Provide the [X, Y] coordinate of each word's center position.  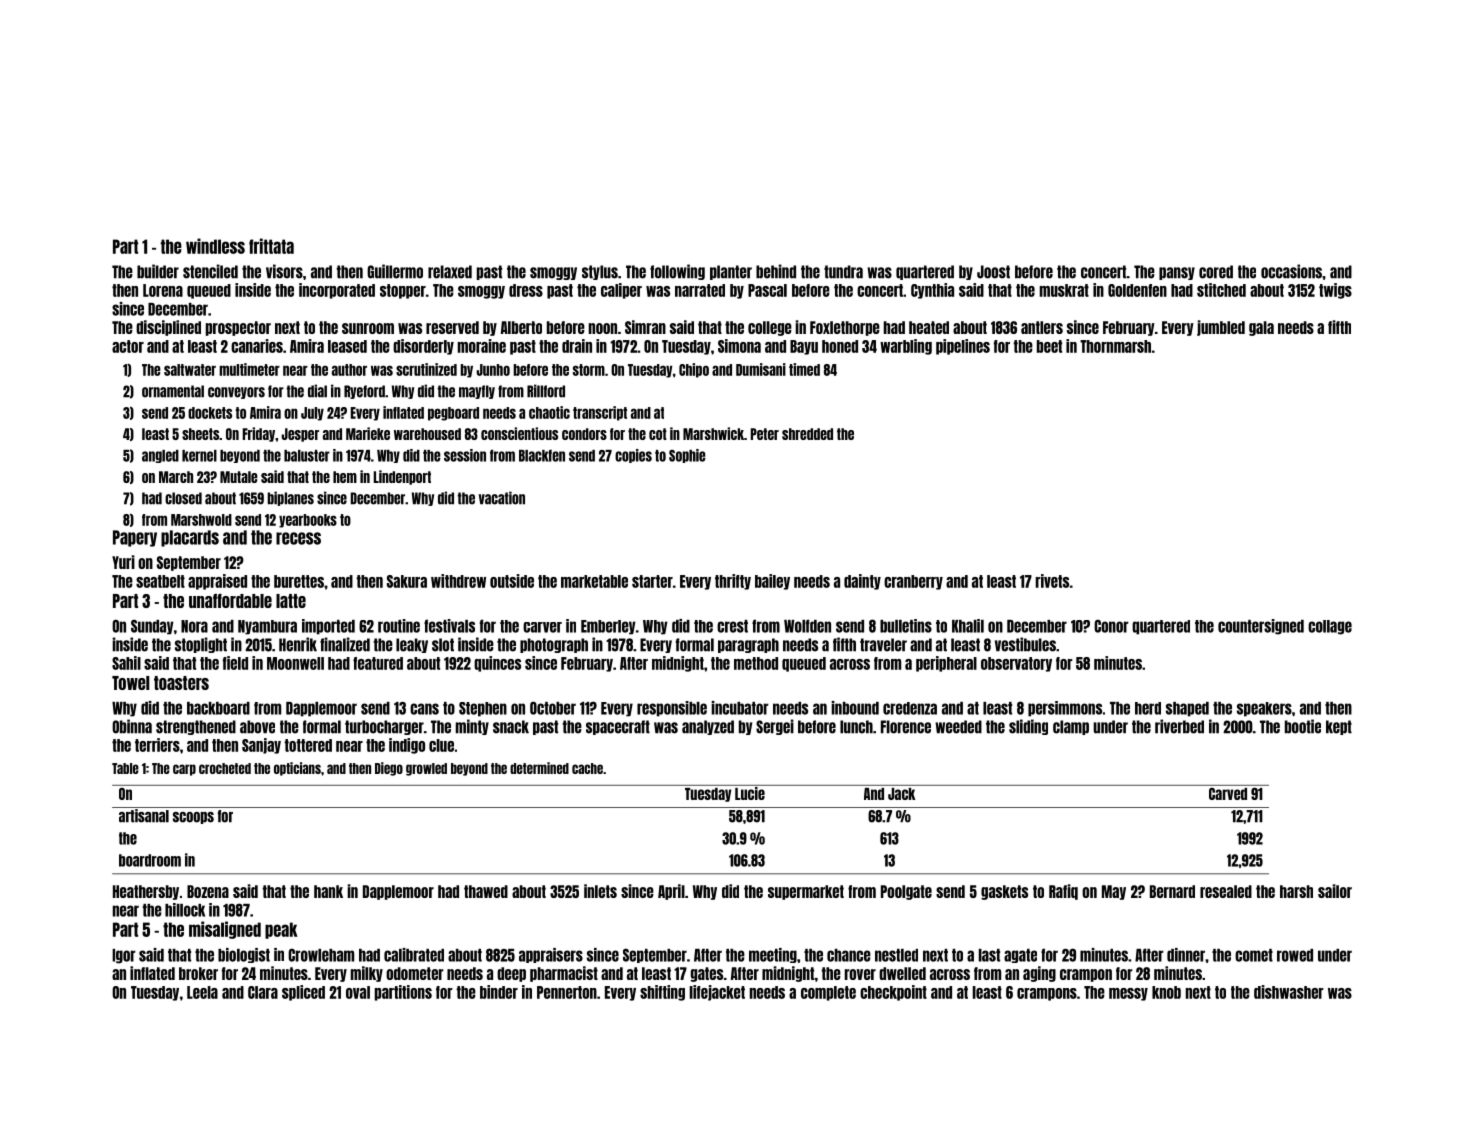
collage [1330, 627]
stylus [600, 272]
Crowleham [321, 955]
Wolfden [807, 626]
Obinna [132, 726]
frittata [271, 246]
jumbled [1221, 328]
